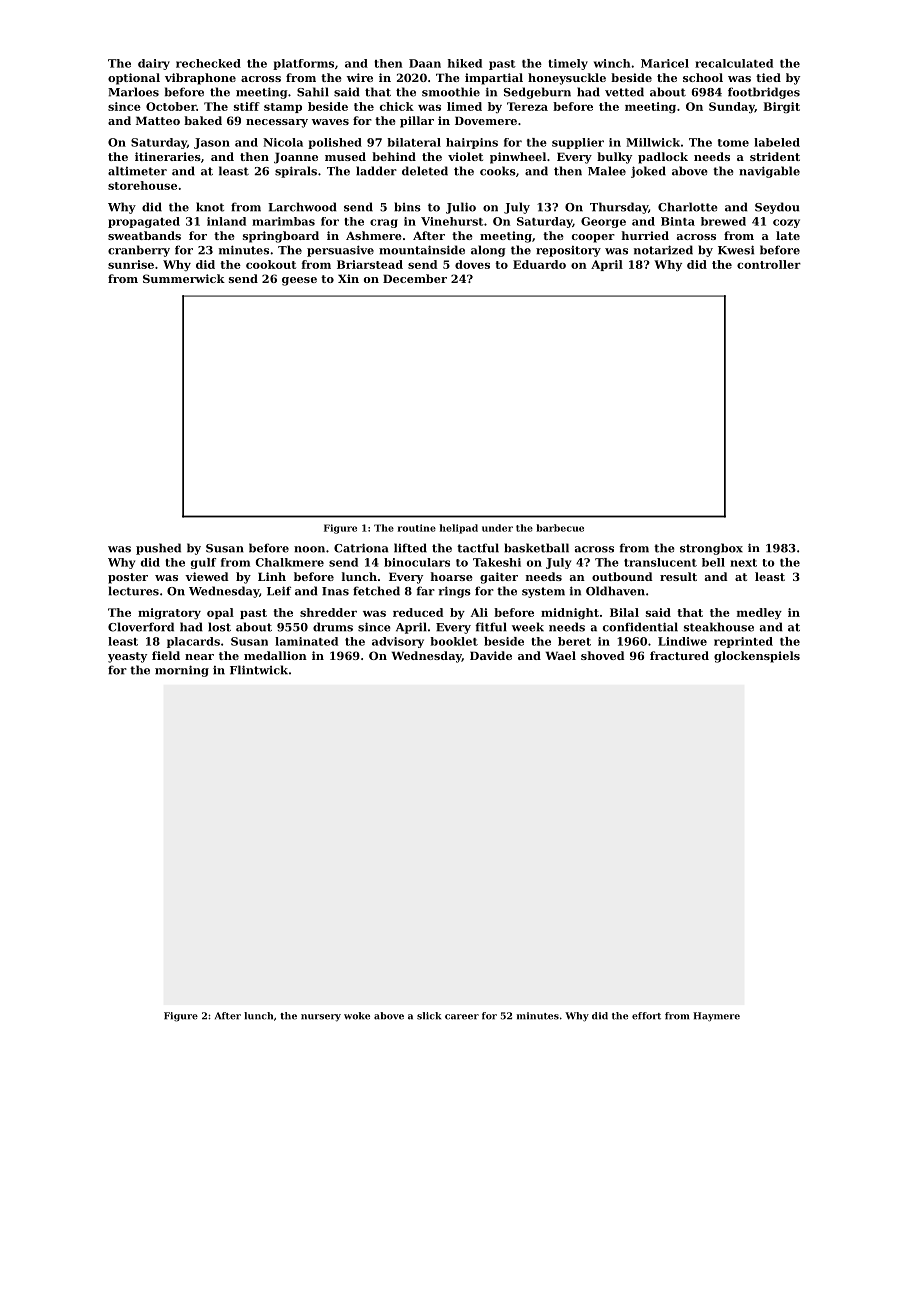 Image resolution: width=908 pixels, height=1316 pixels. What do you see at coordinates (425, 63) in the document?
I see `Daan` at bounding box center [425, 63].
